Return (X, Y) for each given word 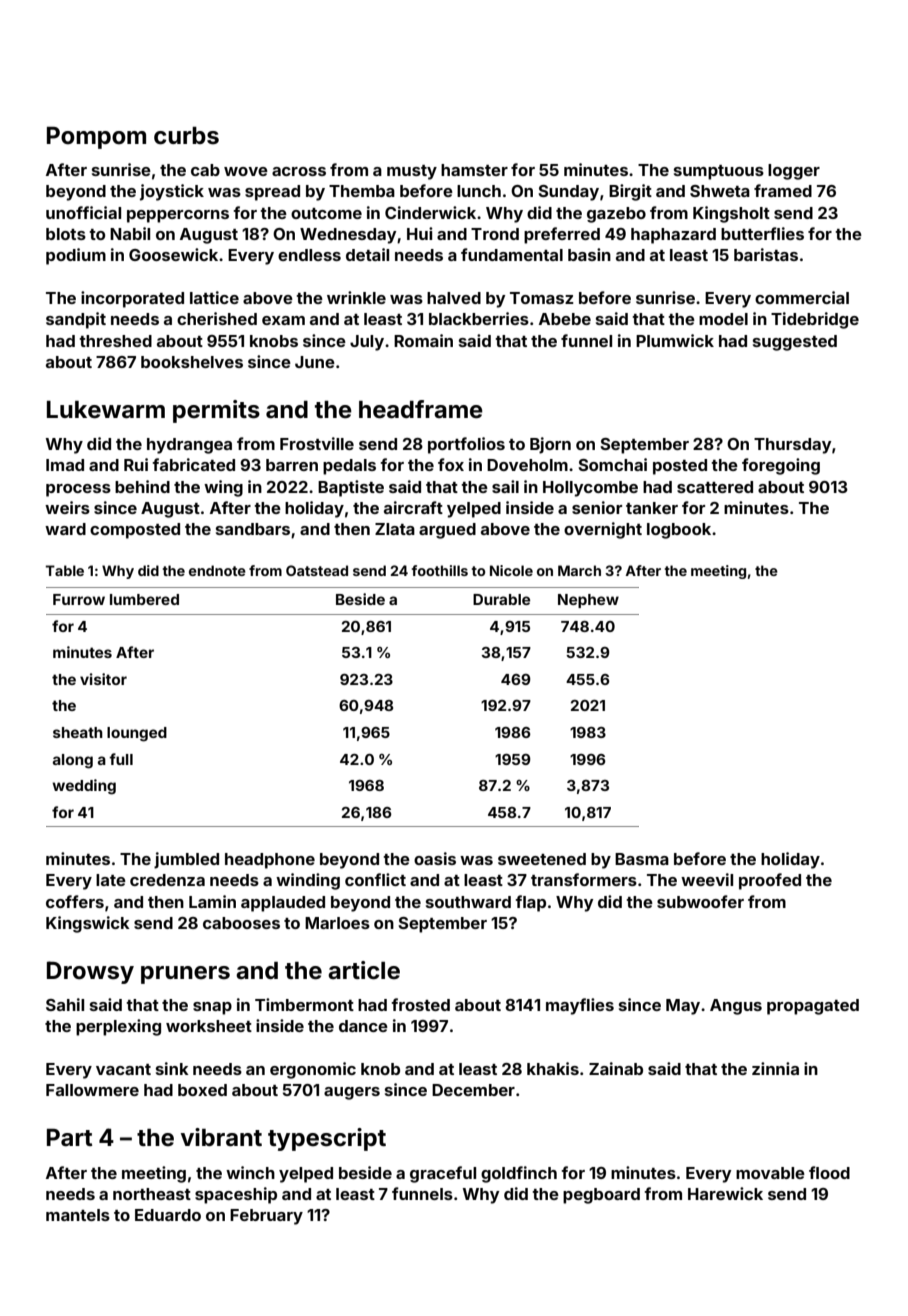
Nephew (588, 601)
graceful (443, 1174)
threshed (115, 341)
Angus (736, 1007)
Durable (501, 599)
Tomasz (542, 298)
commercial (802, 297)
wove (246, 171)
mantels (78, 1215)
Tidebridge (815, 320)
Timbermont (304, 1004)
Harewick (725, 1193)
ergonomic (313, 1070)
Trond (495, 234)
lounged (137, 734)
